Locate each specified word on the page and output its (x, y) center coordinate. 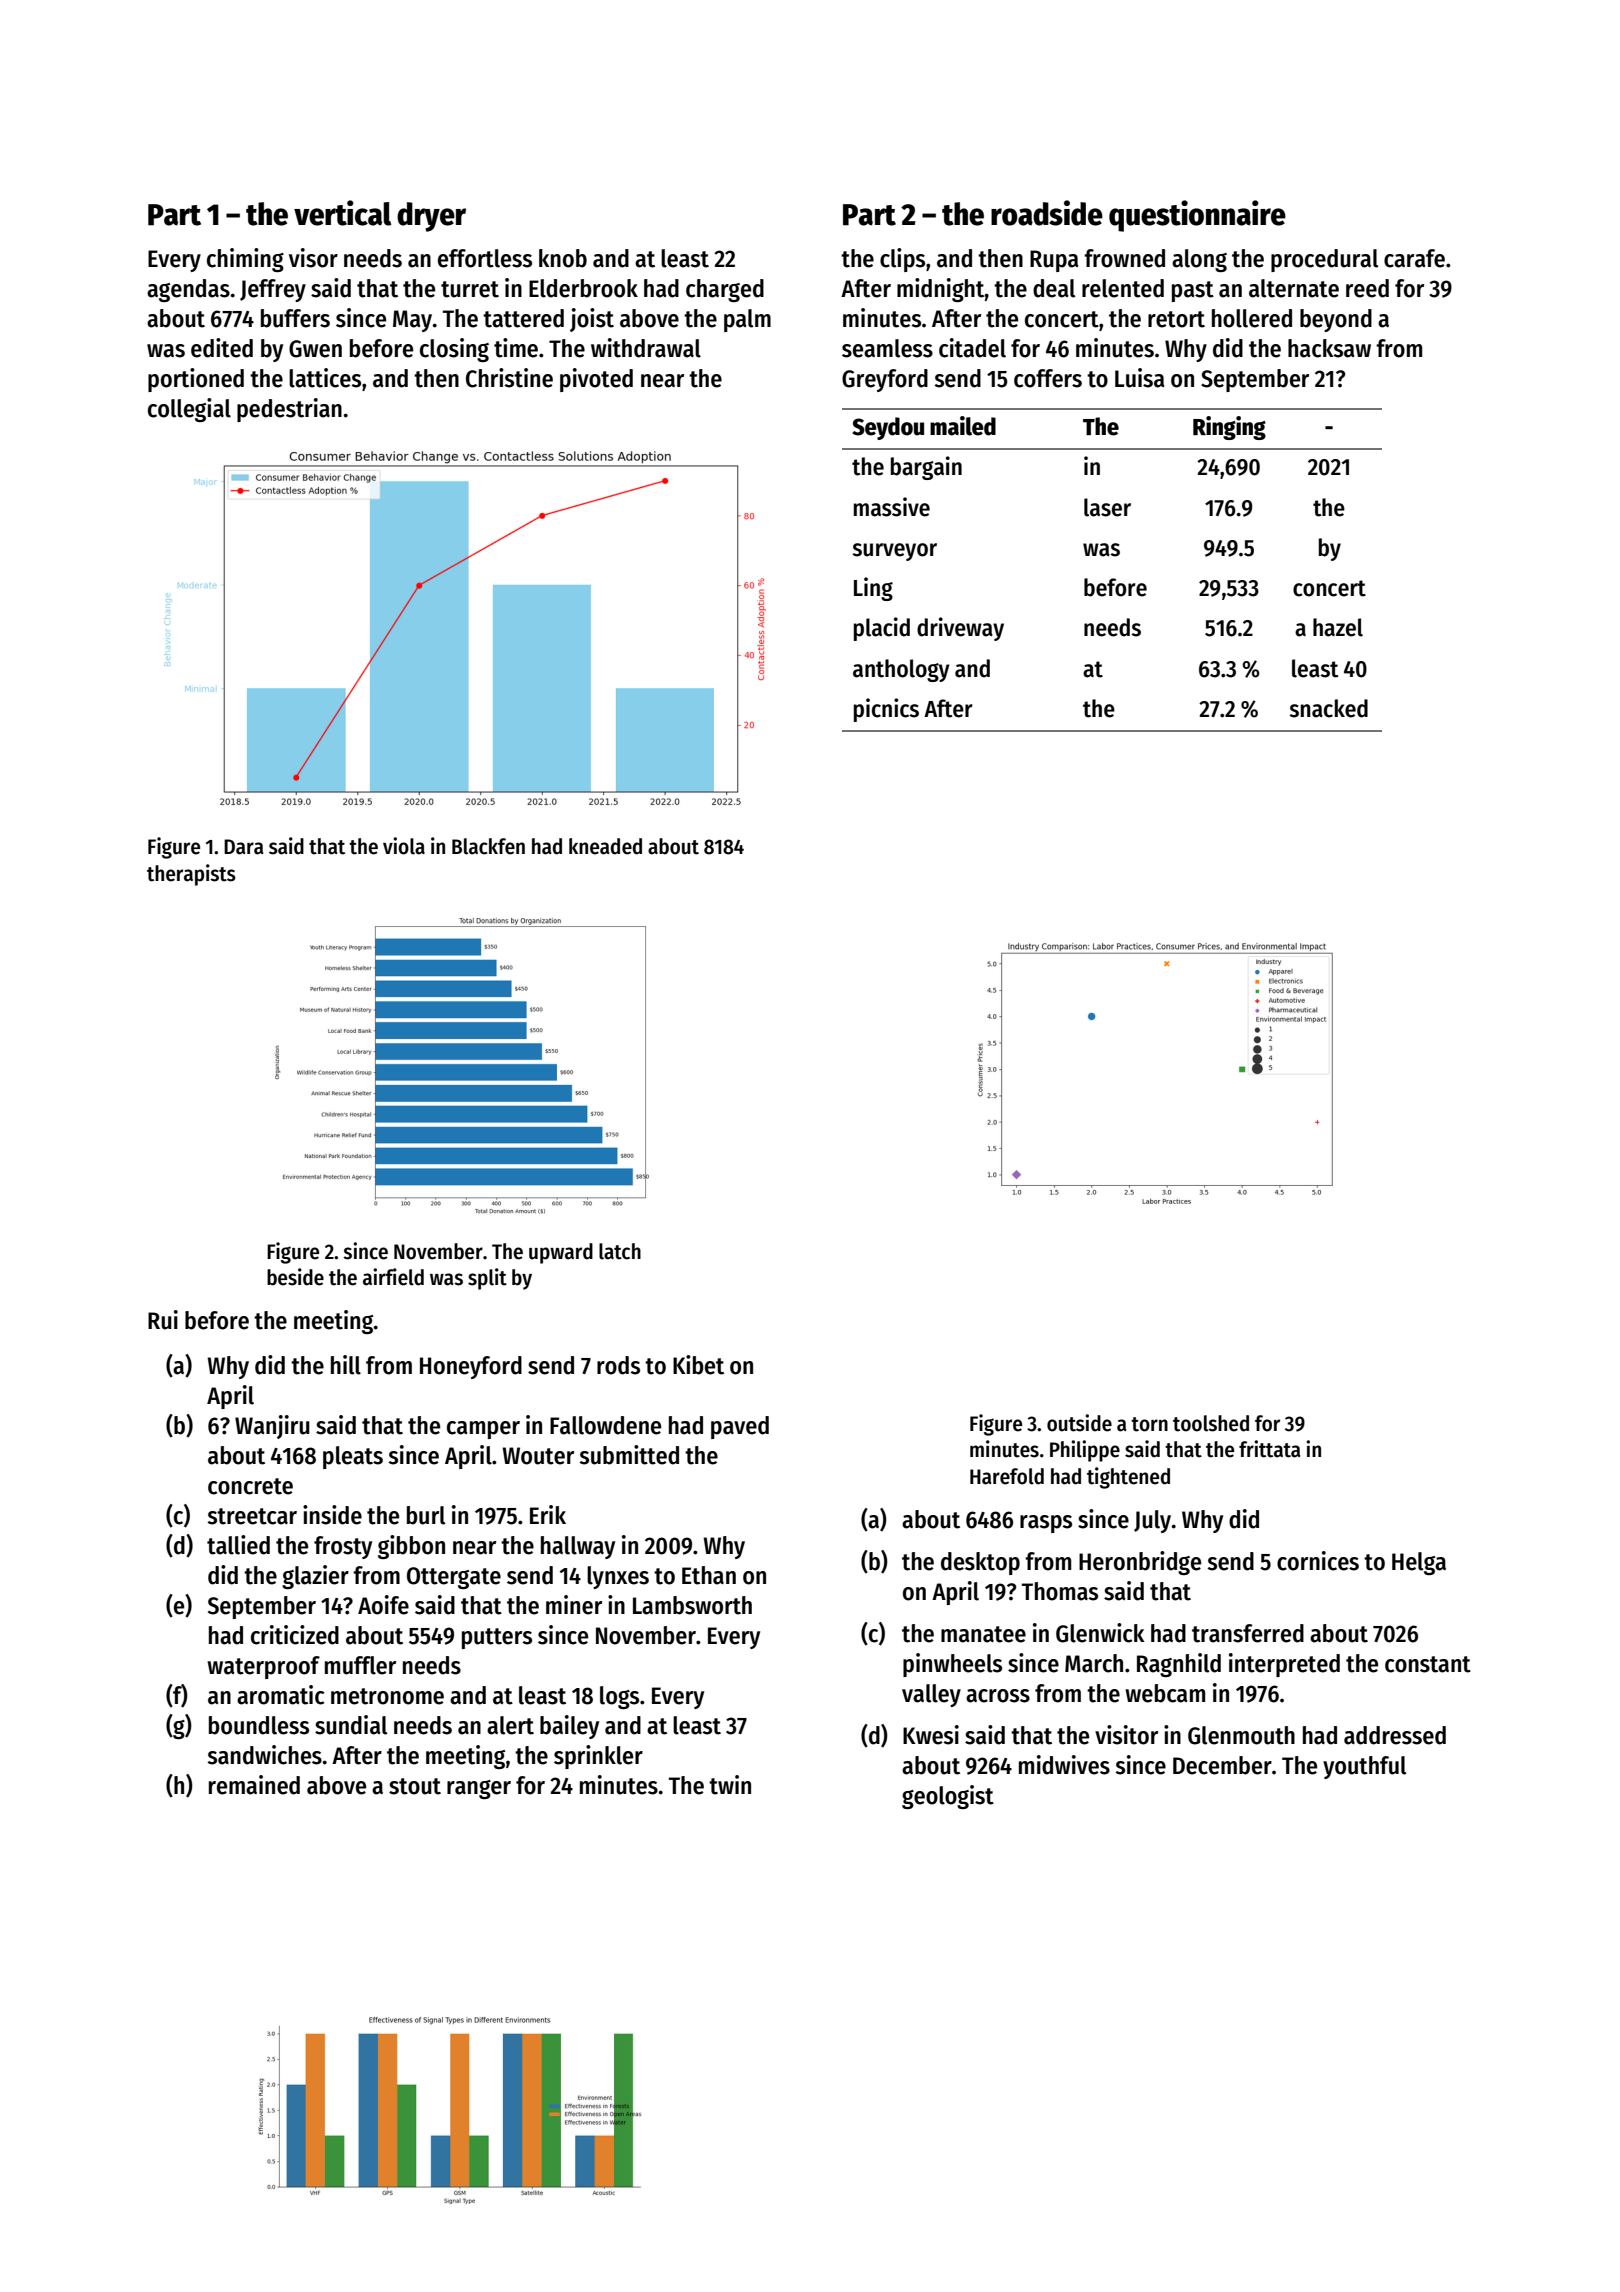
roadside (1047, 213)
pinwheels (952, 1665)
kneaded (605, 846)
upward (561, 1253)
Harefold (1007, 1476)
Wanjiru (272, 1427)
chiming (245, 260)
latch (620, 1251)
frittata (1270, 1449)
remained (254, 1785)
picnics (886, 710)
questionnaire (1197, 216)
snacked (1328, 708)
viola (404, 846)
